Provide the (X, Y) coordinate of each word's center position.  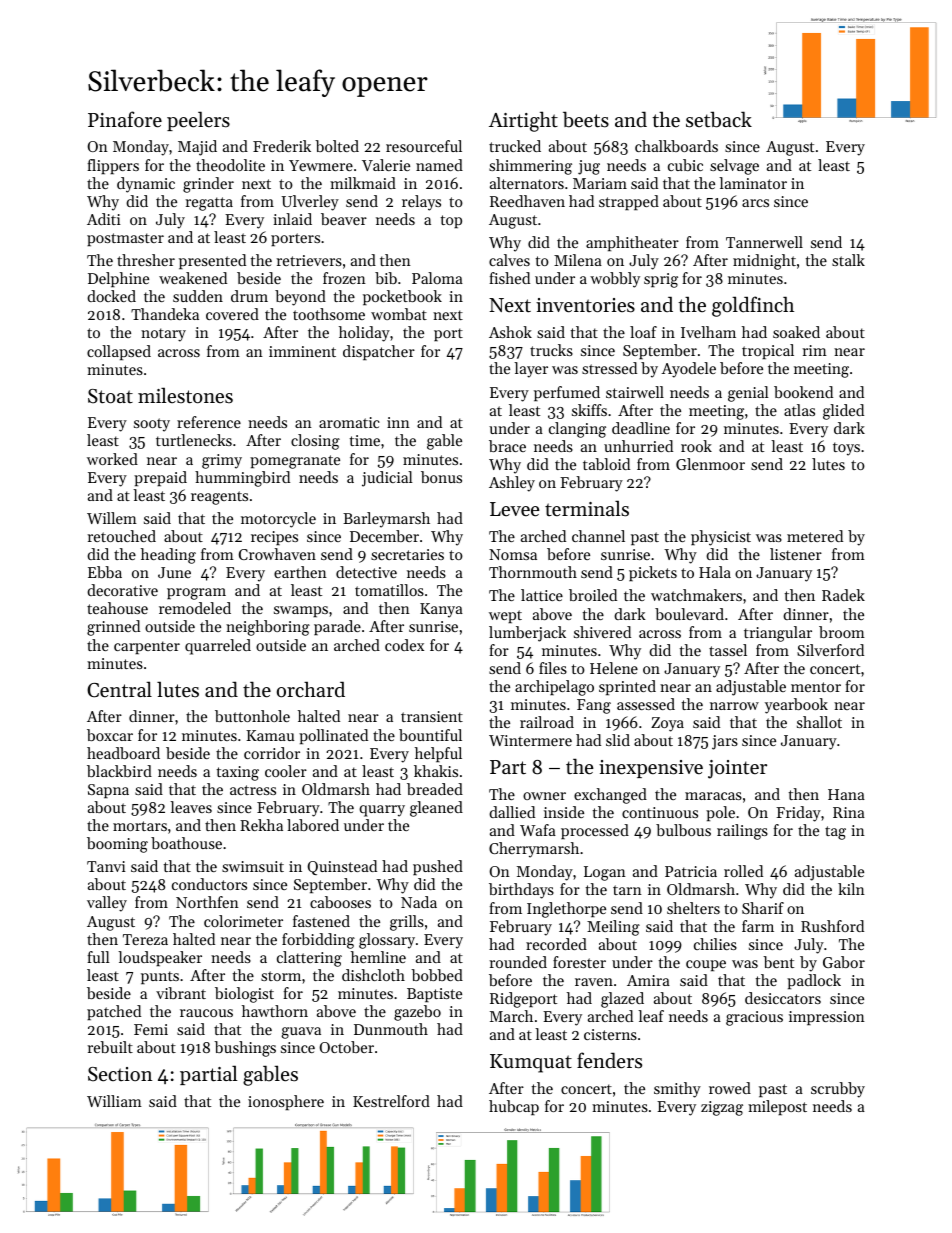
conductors (209, 884)
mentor (816, 687)
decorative (122, 590)
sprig (661, 280)
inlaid (292, 219)
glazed (622, 1000)
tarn (627, 890)
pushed (438, 867)
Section (120, 1074)
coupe (706, 965)
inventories (585, 305)
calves (509, 260)
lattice (542, 595)
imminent (302, 351)
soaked (796, 332)
